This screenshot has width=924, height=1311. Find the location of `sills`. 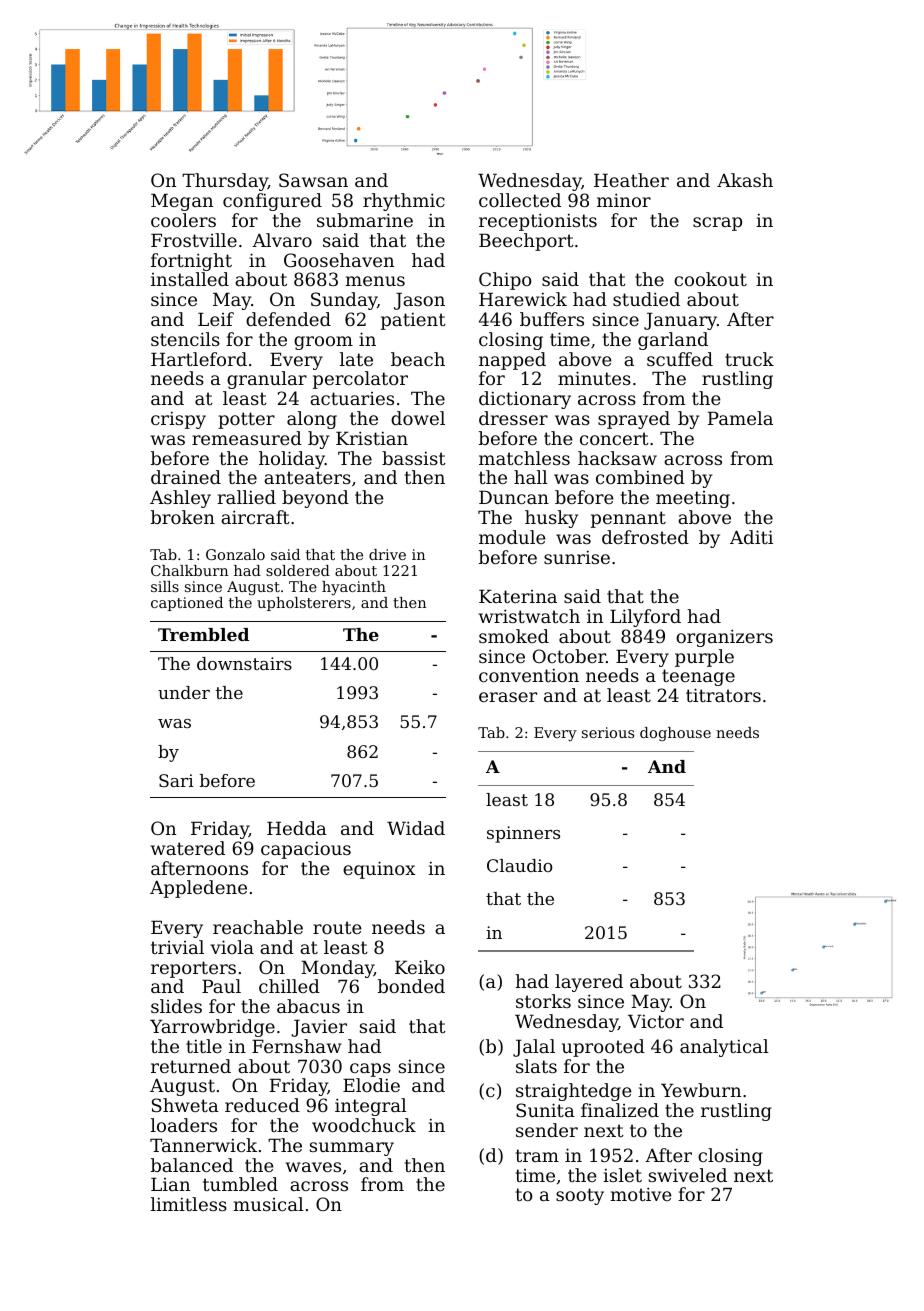

sills is located at coordinates (165, 586).
